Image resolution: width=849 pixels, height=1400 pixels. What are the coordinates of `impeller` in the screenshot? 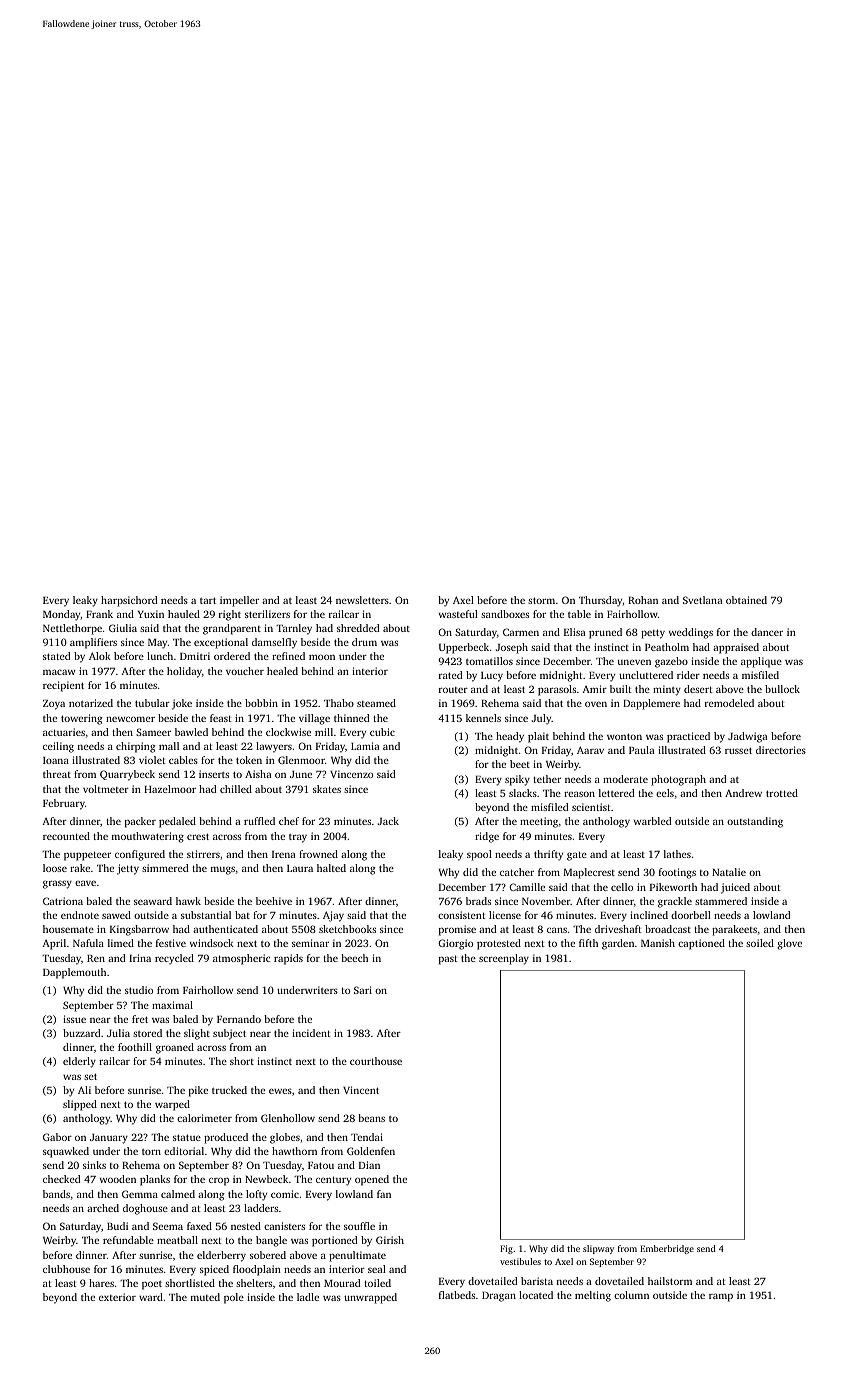 It's located at (239, 601).
